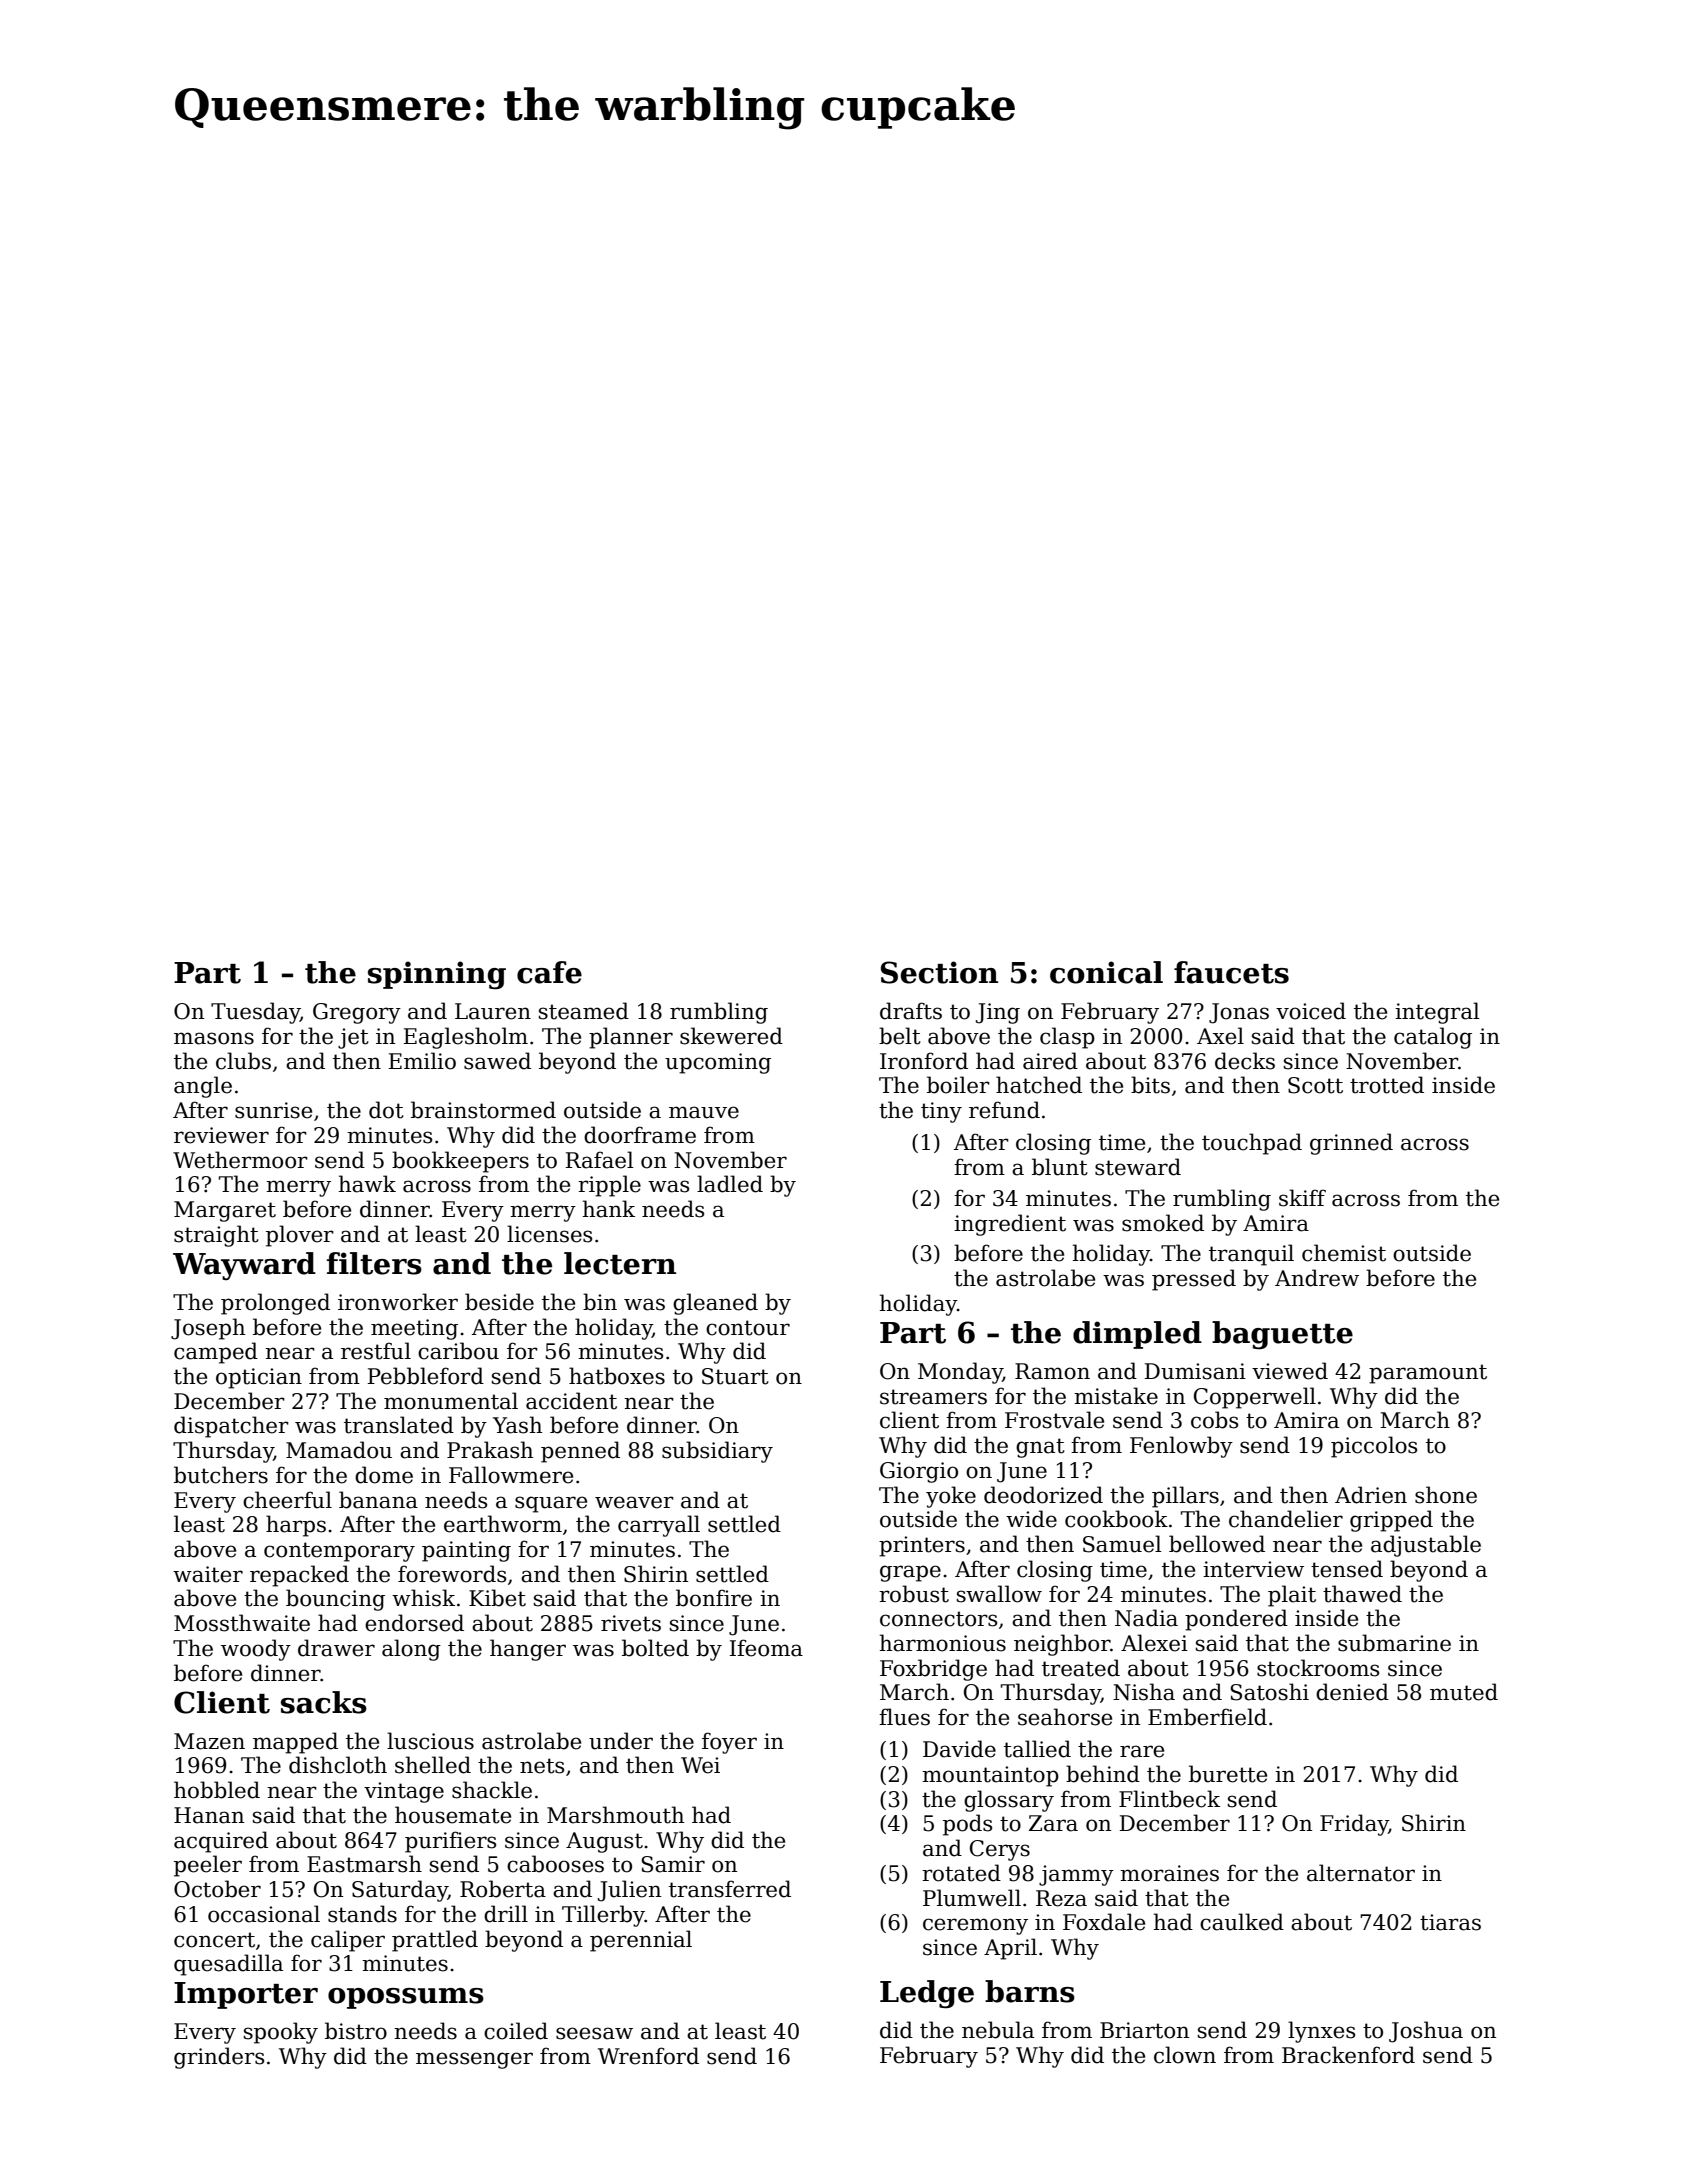  What do you see at coordinates (1231, 972) in the screenshot?
I see `faucets` at bounding box center [1231, 972].
